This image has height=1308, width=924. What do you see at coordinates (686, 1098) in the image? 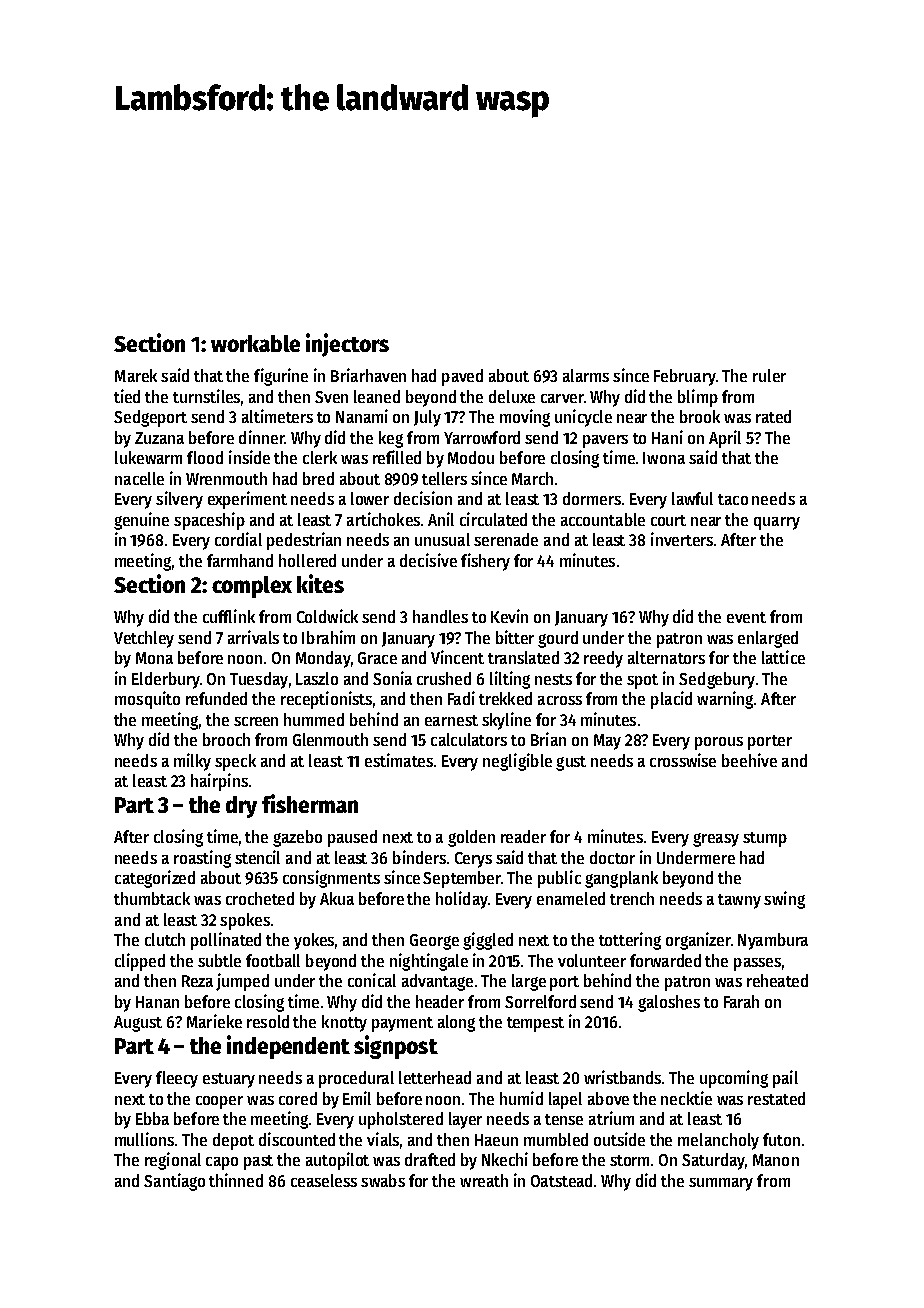
I see `necktie` at bounding box center [686, 1098].
